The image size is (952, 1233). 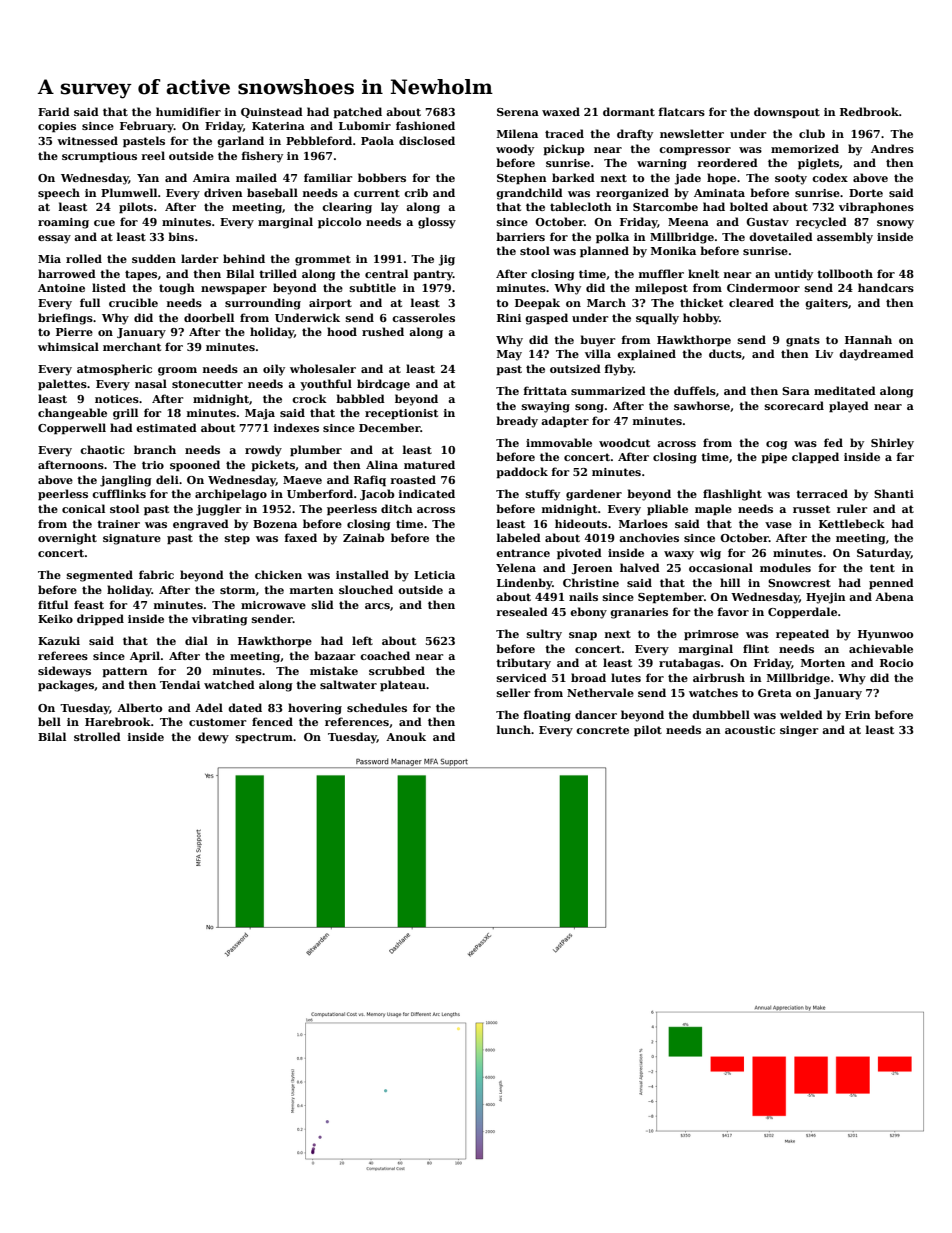 What do you see at coordinates (425, 125) in the screenshot?
I see `fashioned` at bounding box center [425, 125].
